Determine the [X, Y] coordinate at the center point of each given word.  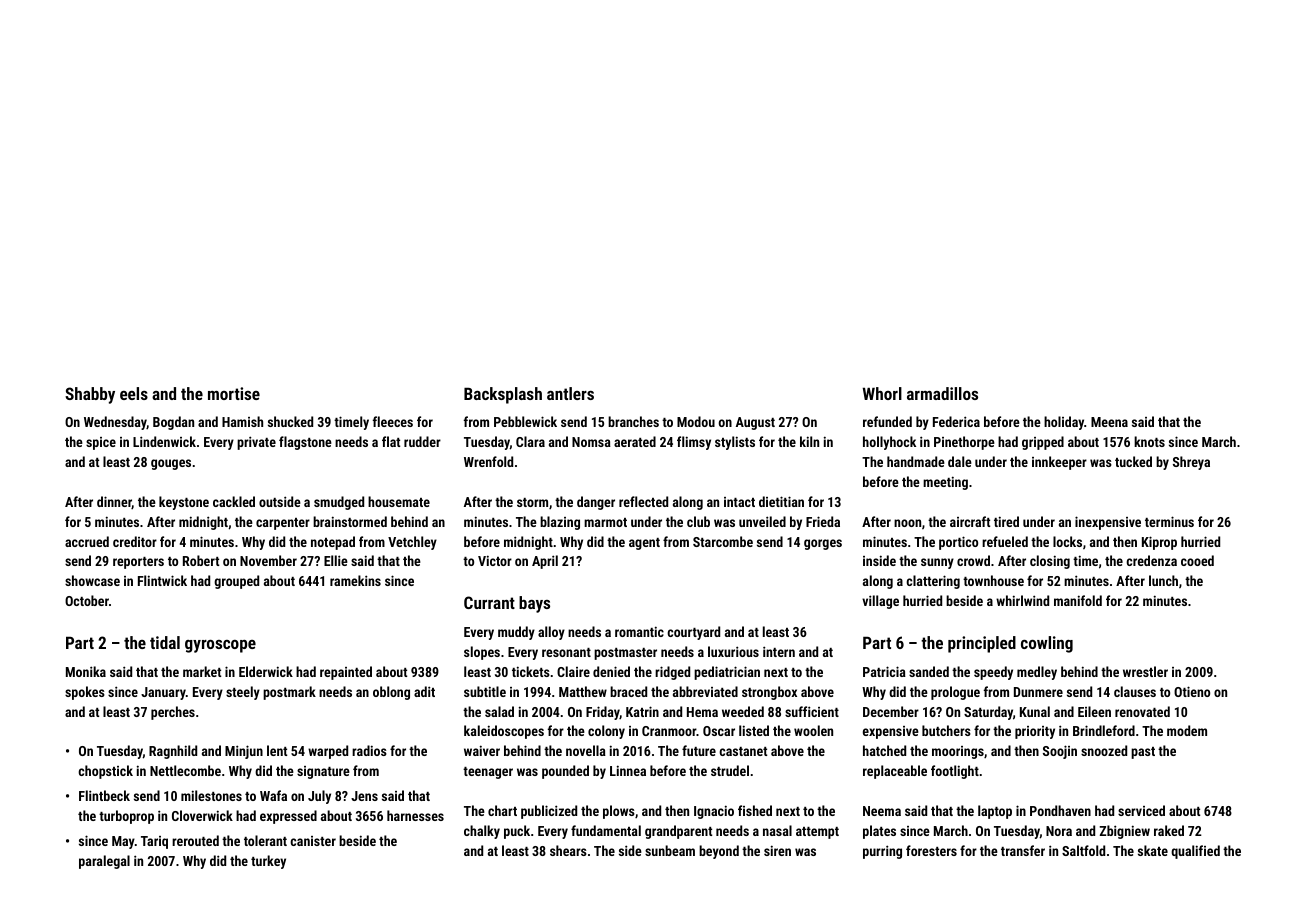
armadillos [942, 393]
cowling [1047, 644]
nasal [777, 830]
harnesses [415, 815]
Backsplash [503, 395]
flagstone [305, 443]
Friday [603, 713]
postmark [289, 693]
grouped [236, 582]
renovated [1142, 711]
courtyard [693, 633]
